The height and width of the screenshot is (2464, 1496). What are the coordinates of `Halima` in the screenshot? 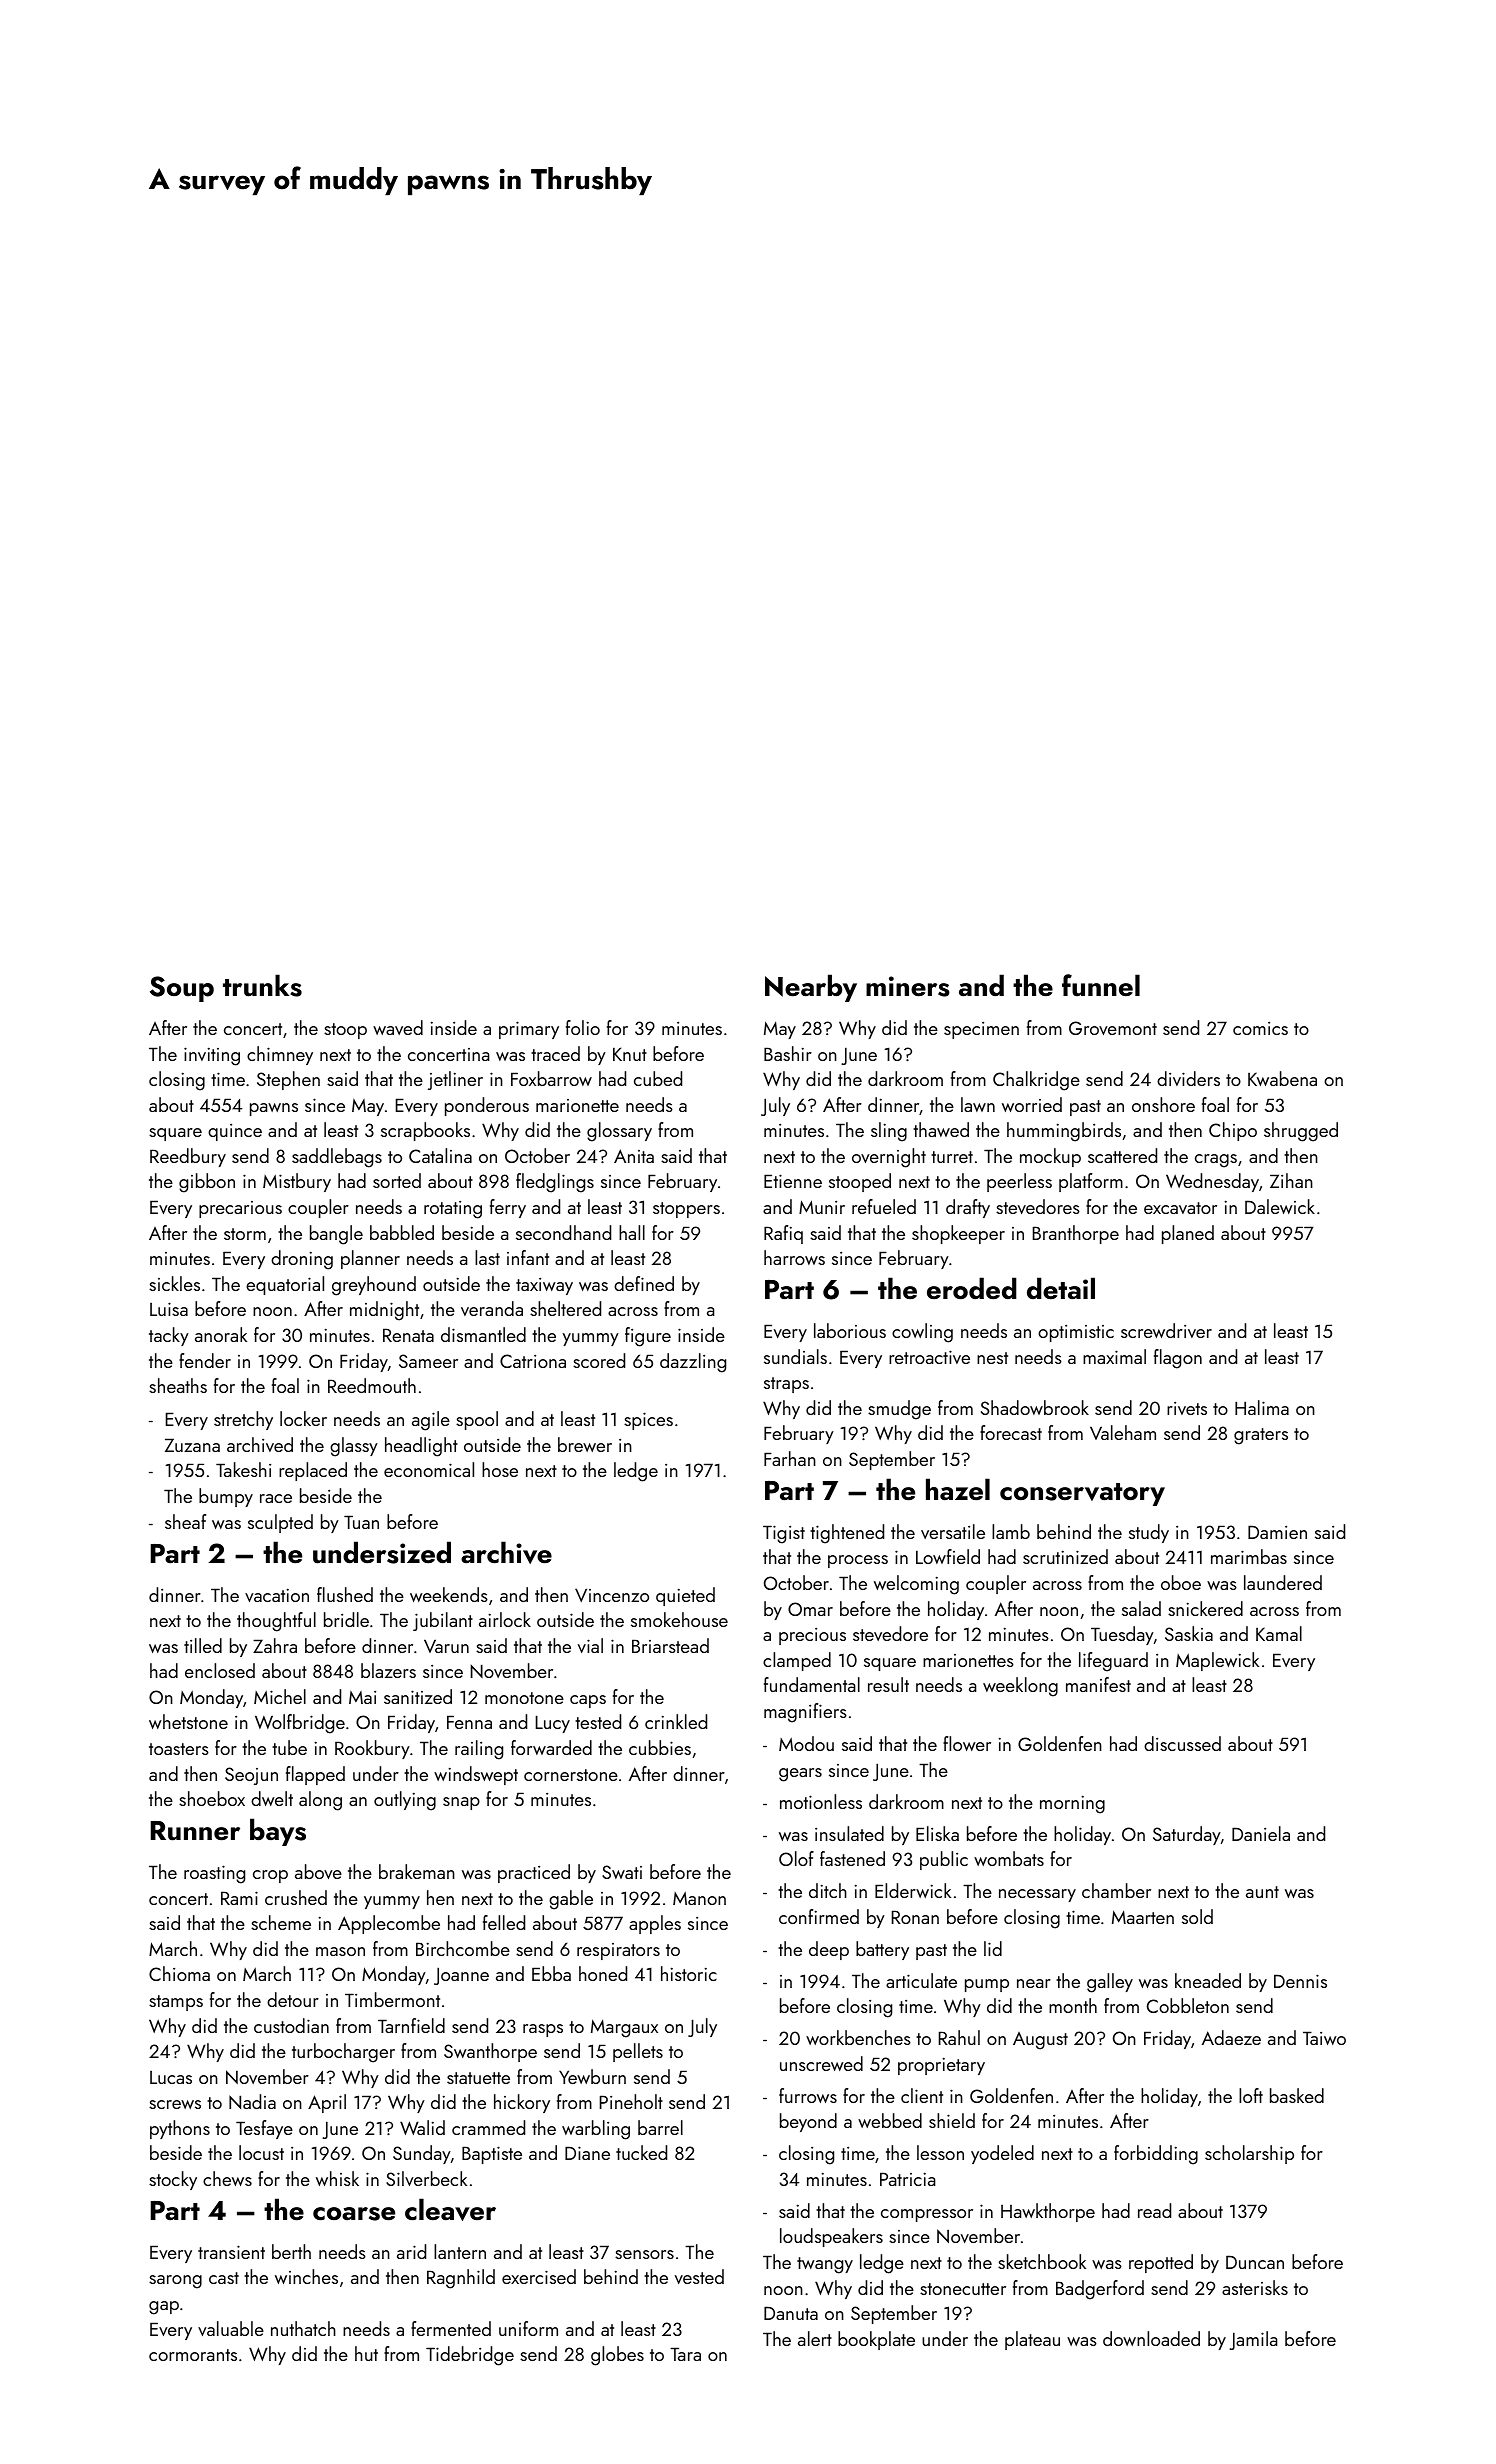 It's located at (1262, 1407).
